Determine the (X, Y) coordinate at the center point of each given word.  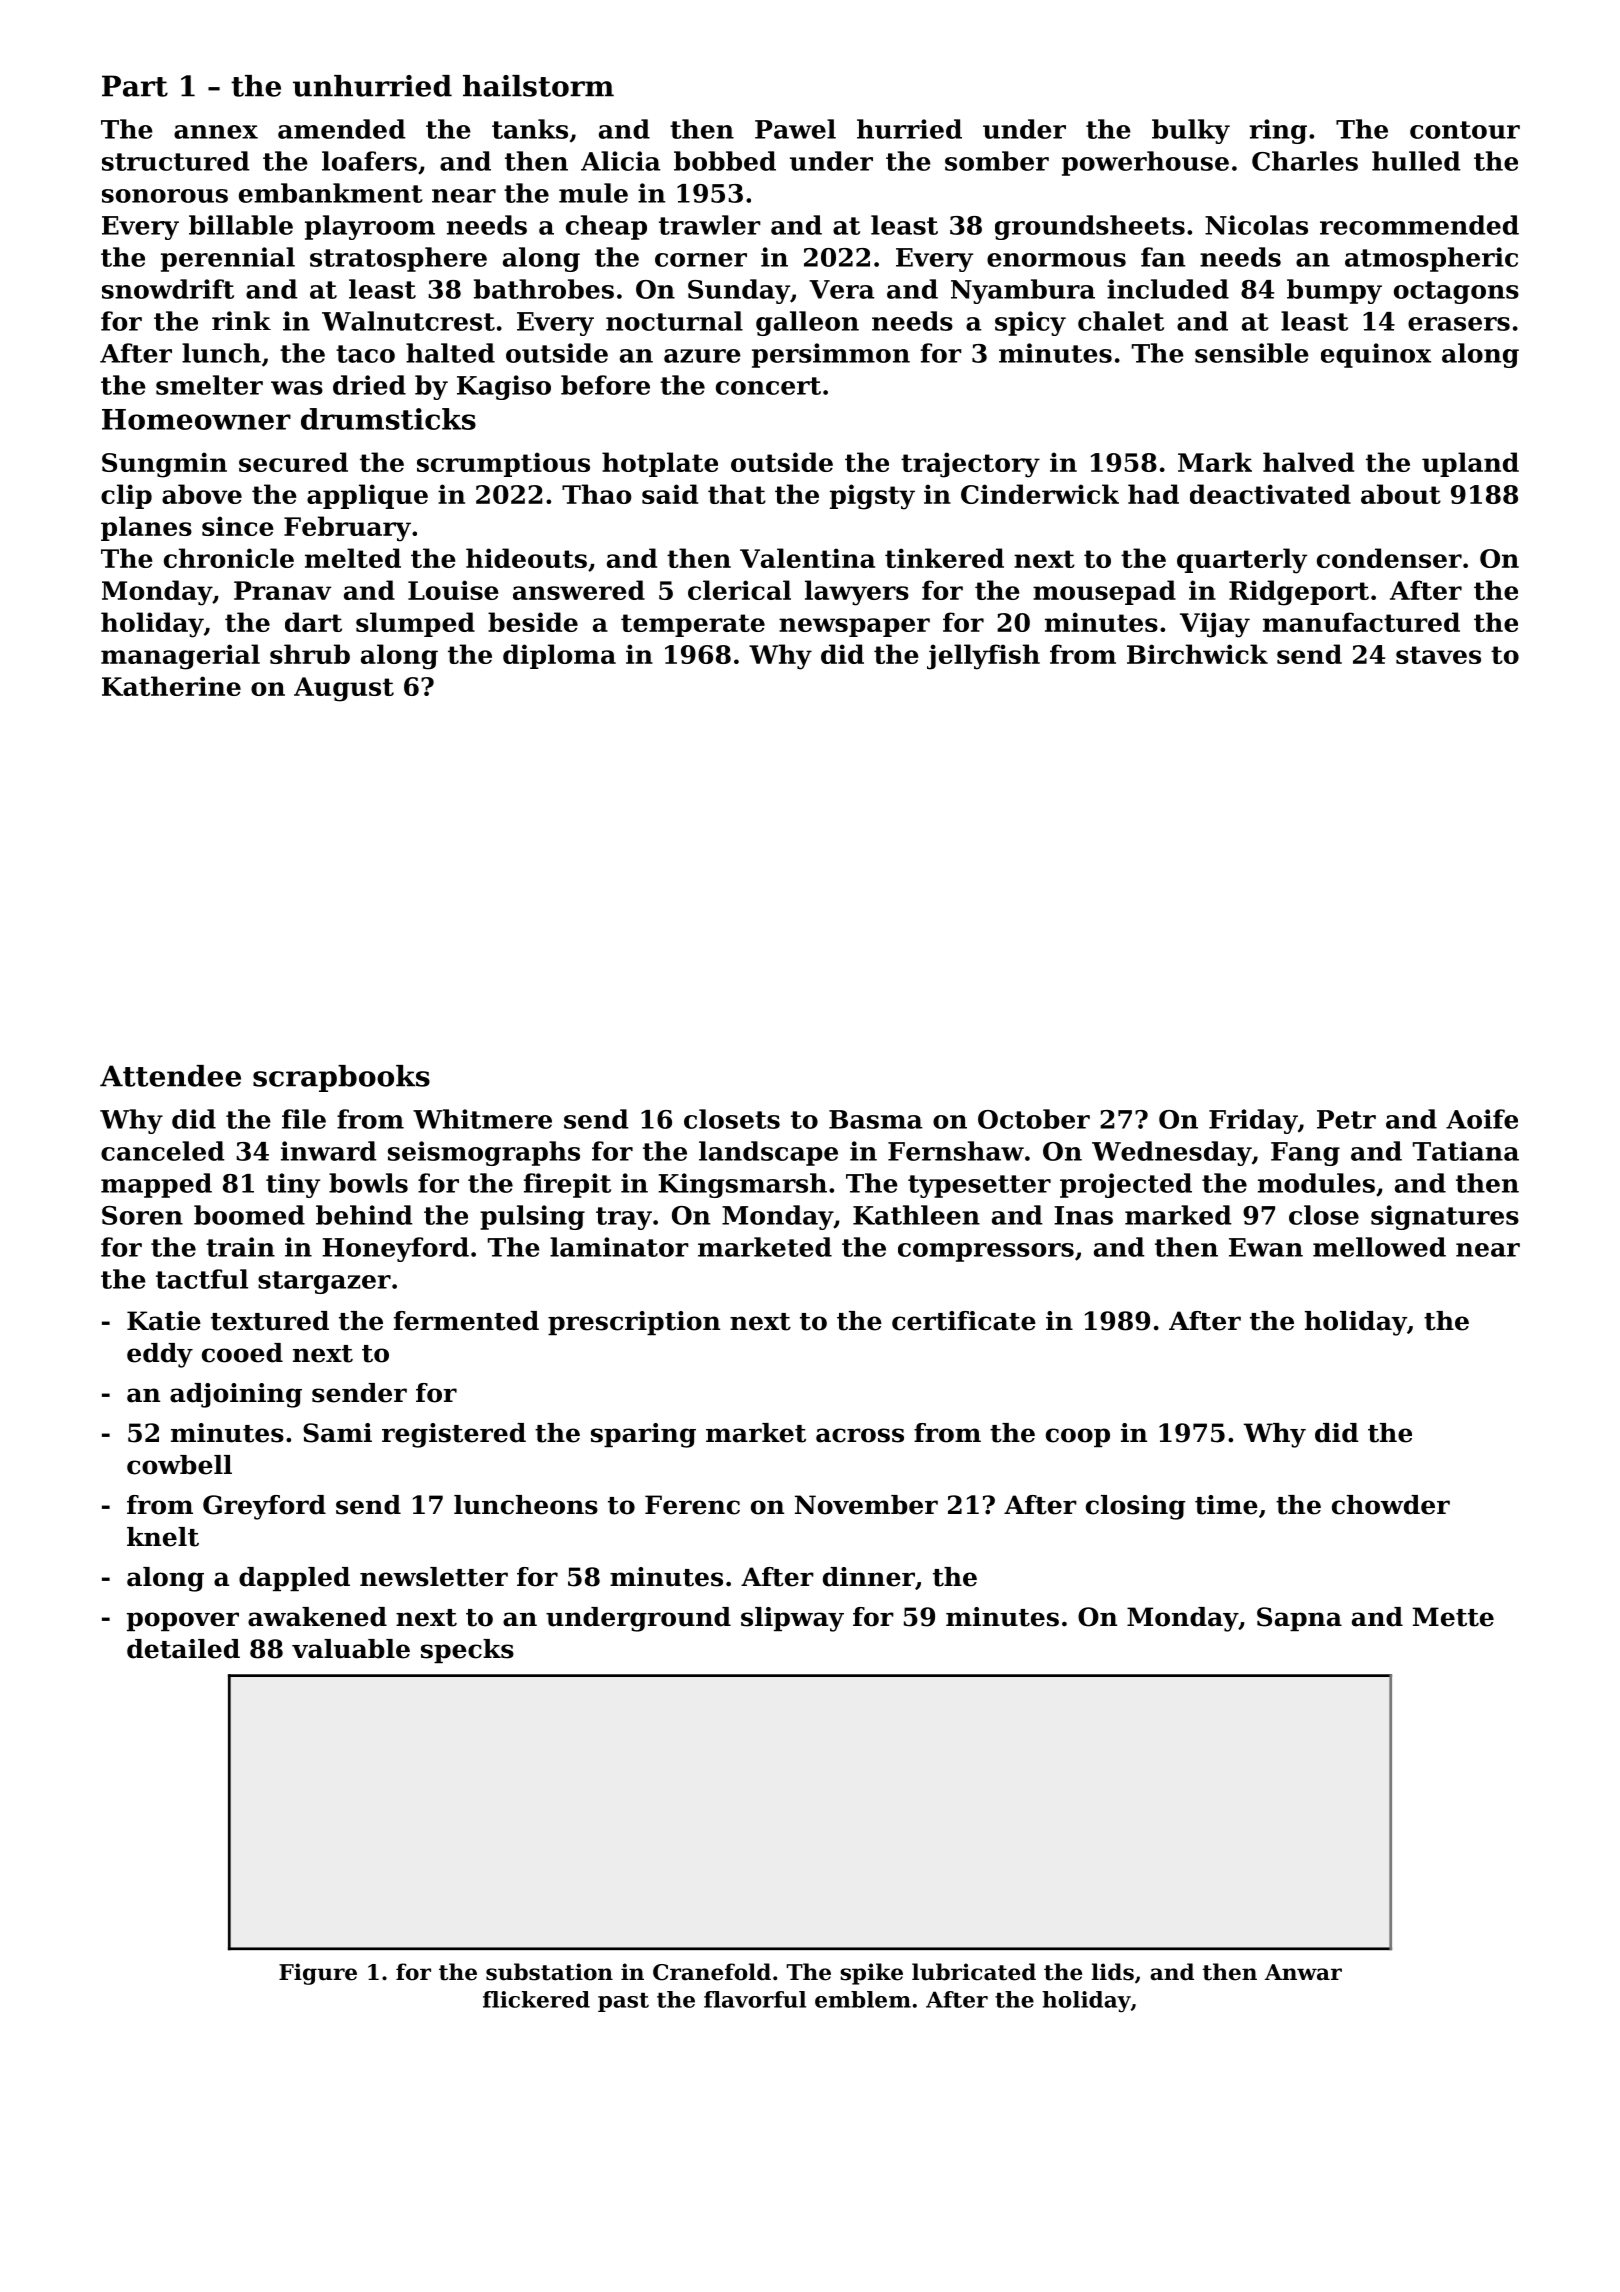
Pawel (795, 129)
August (344, 689)
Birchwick (1197, 654)
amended (342, 129)
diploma (559, 656)
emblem (863, 1999)
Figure (318, 1974)
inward (329, 1151)
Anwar (1303, 1972)
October (1034, 1119)
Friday (1253, 1121)
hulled (1416, 161)
